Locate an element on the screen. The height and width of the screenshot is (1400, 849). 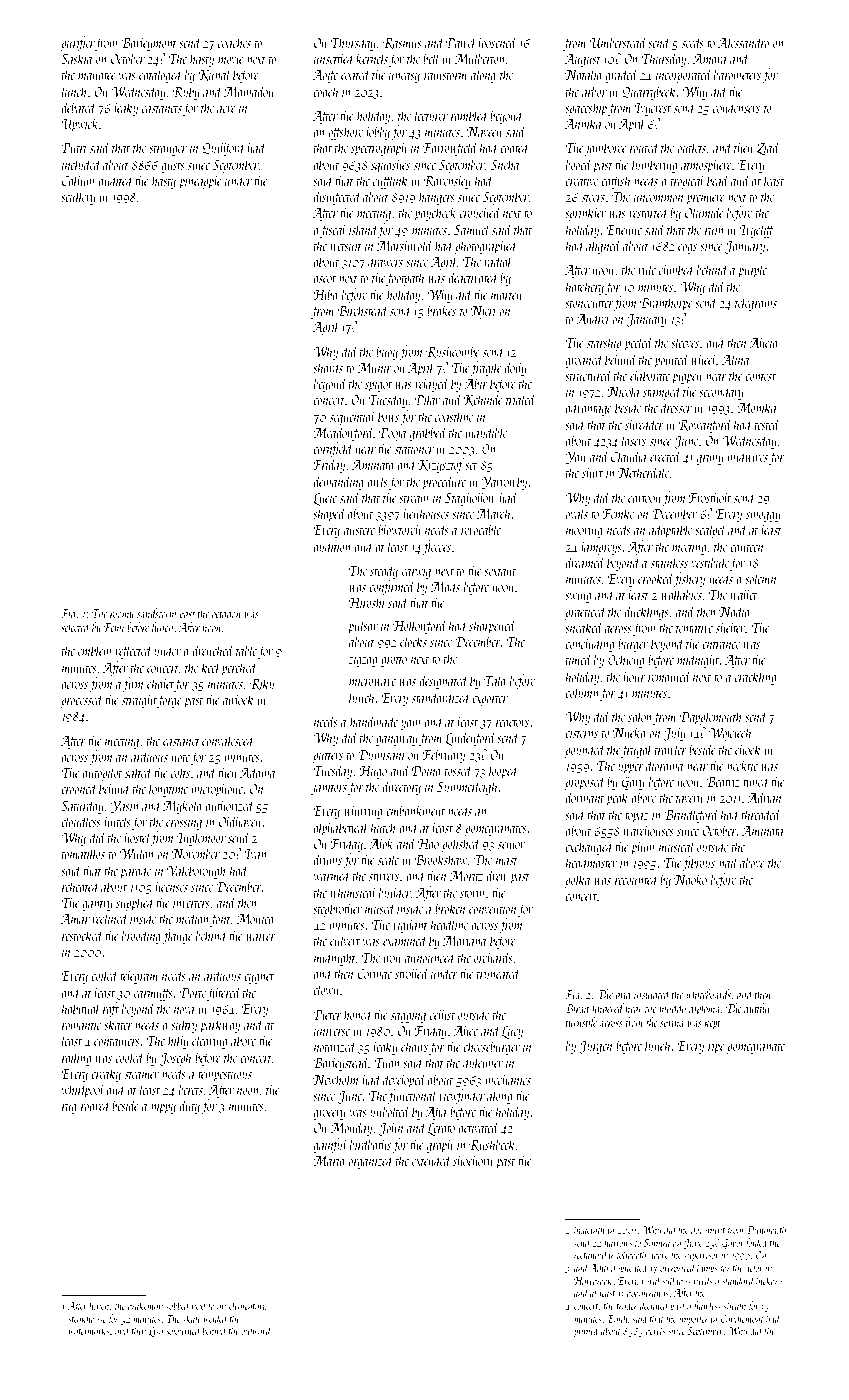
purple is located at coordinates (752, 270).
